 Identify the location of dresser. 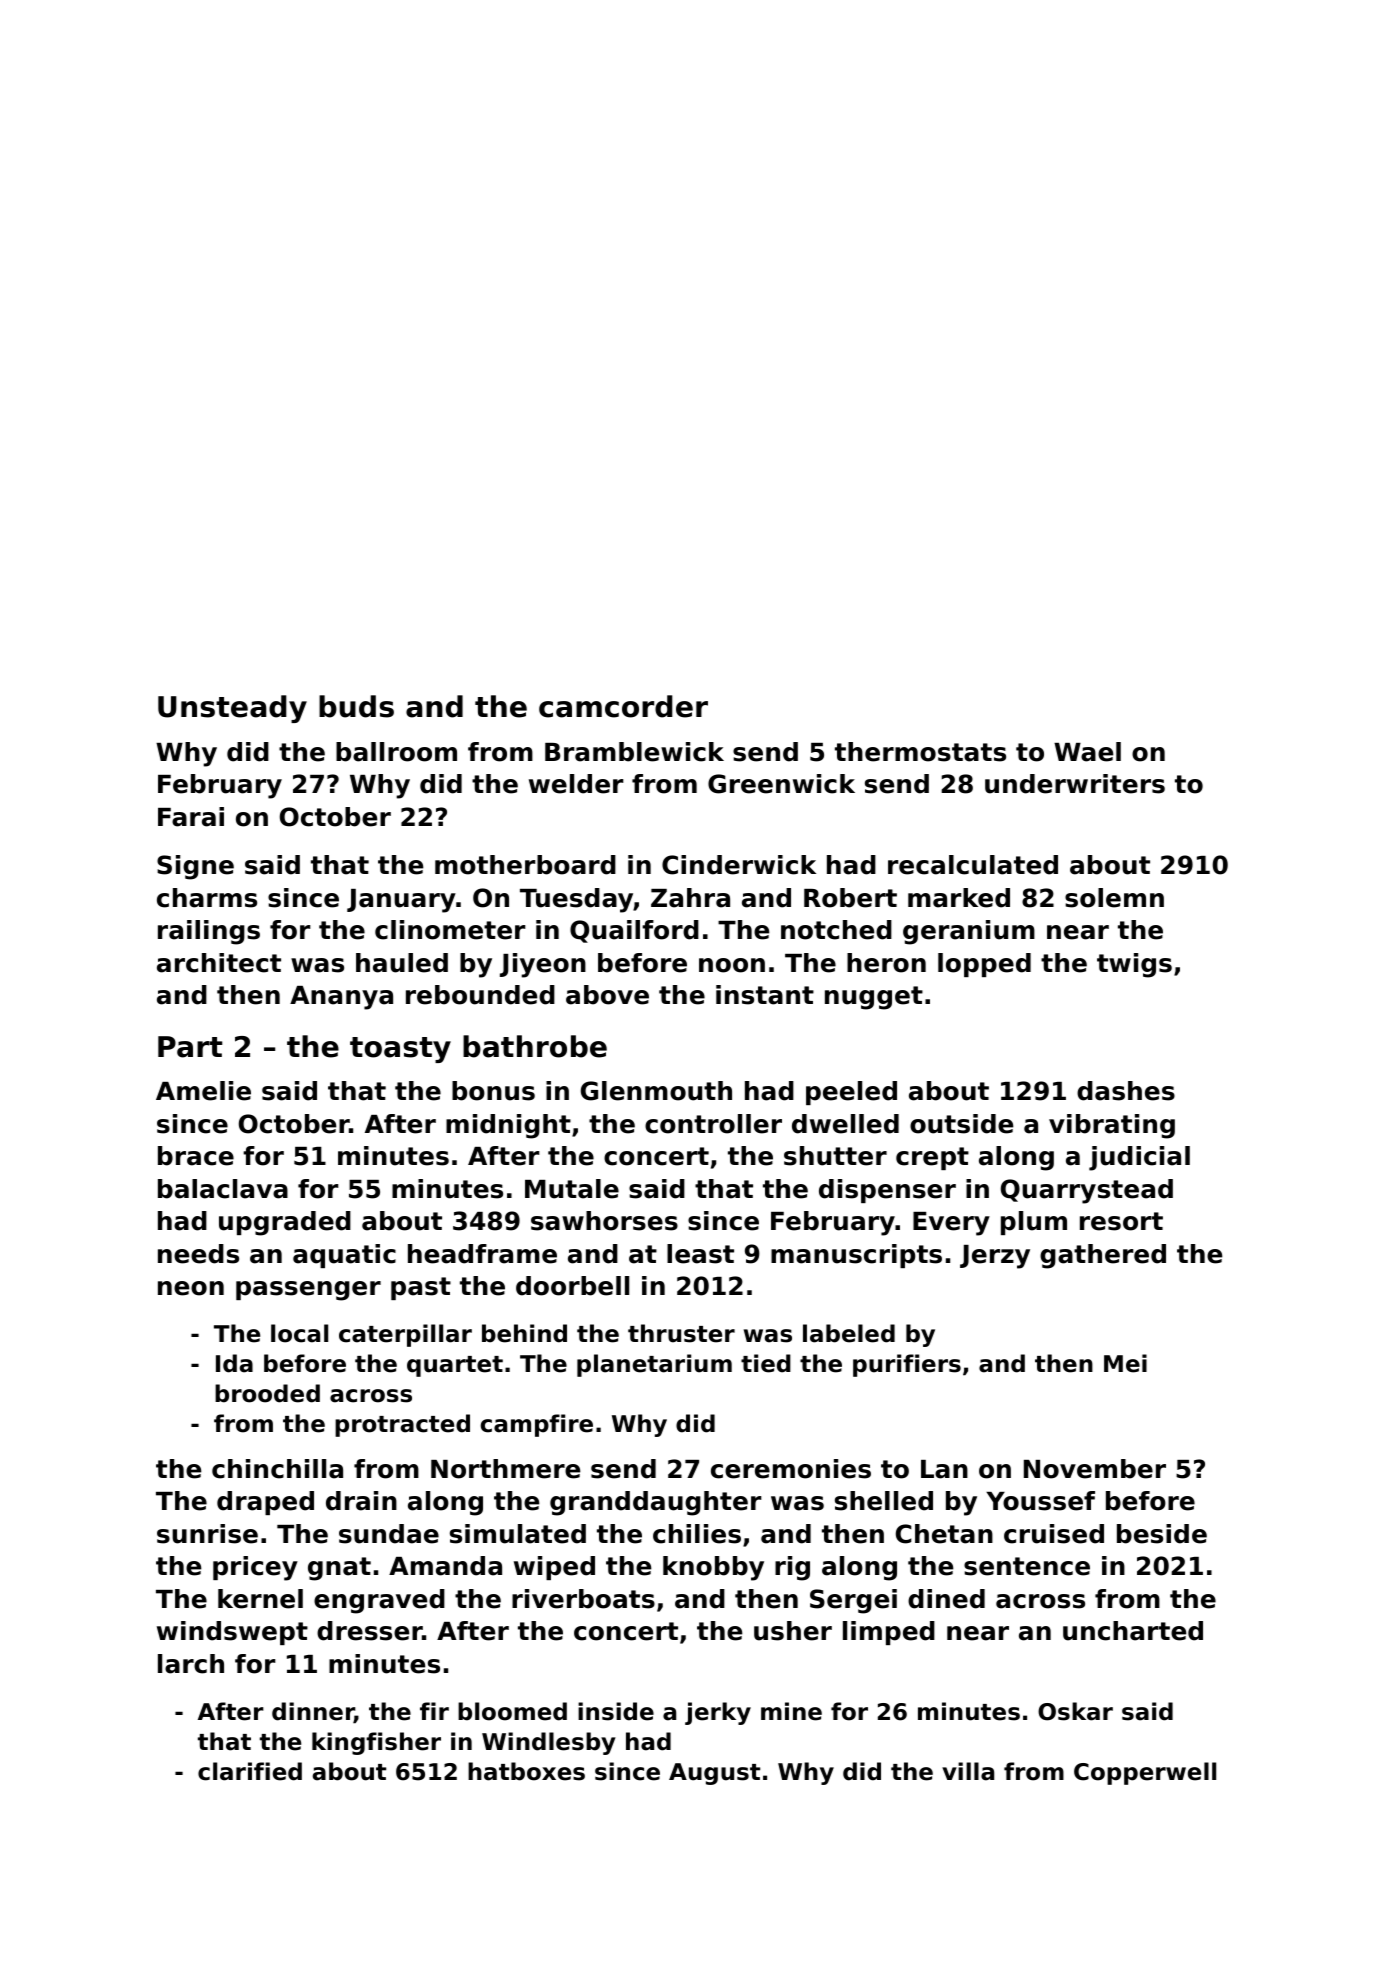
(369, 1631).
